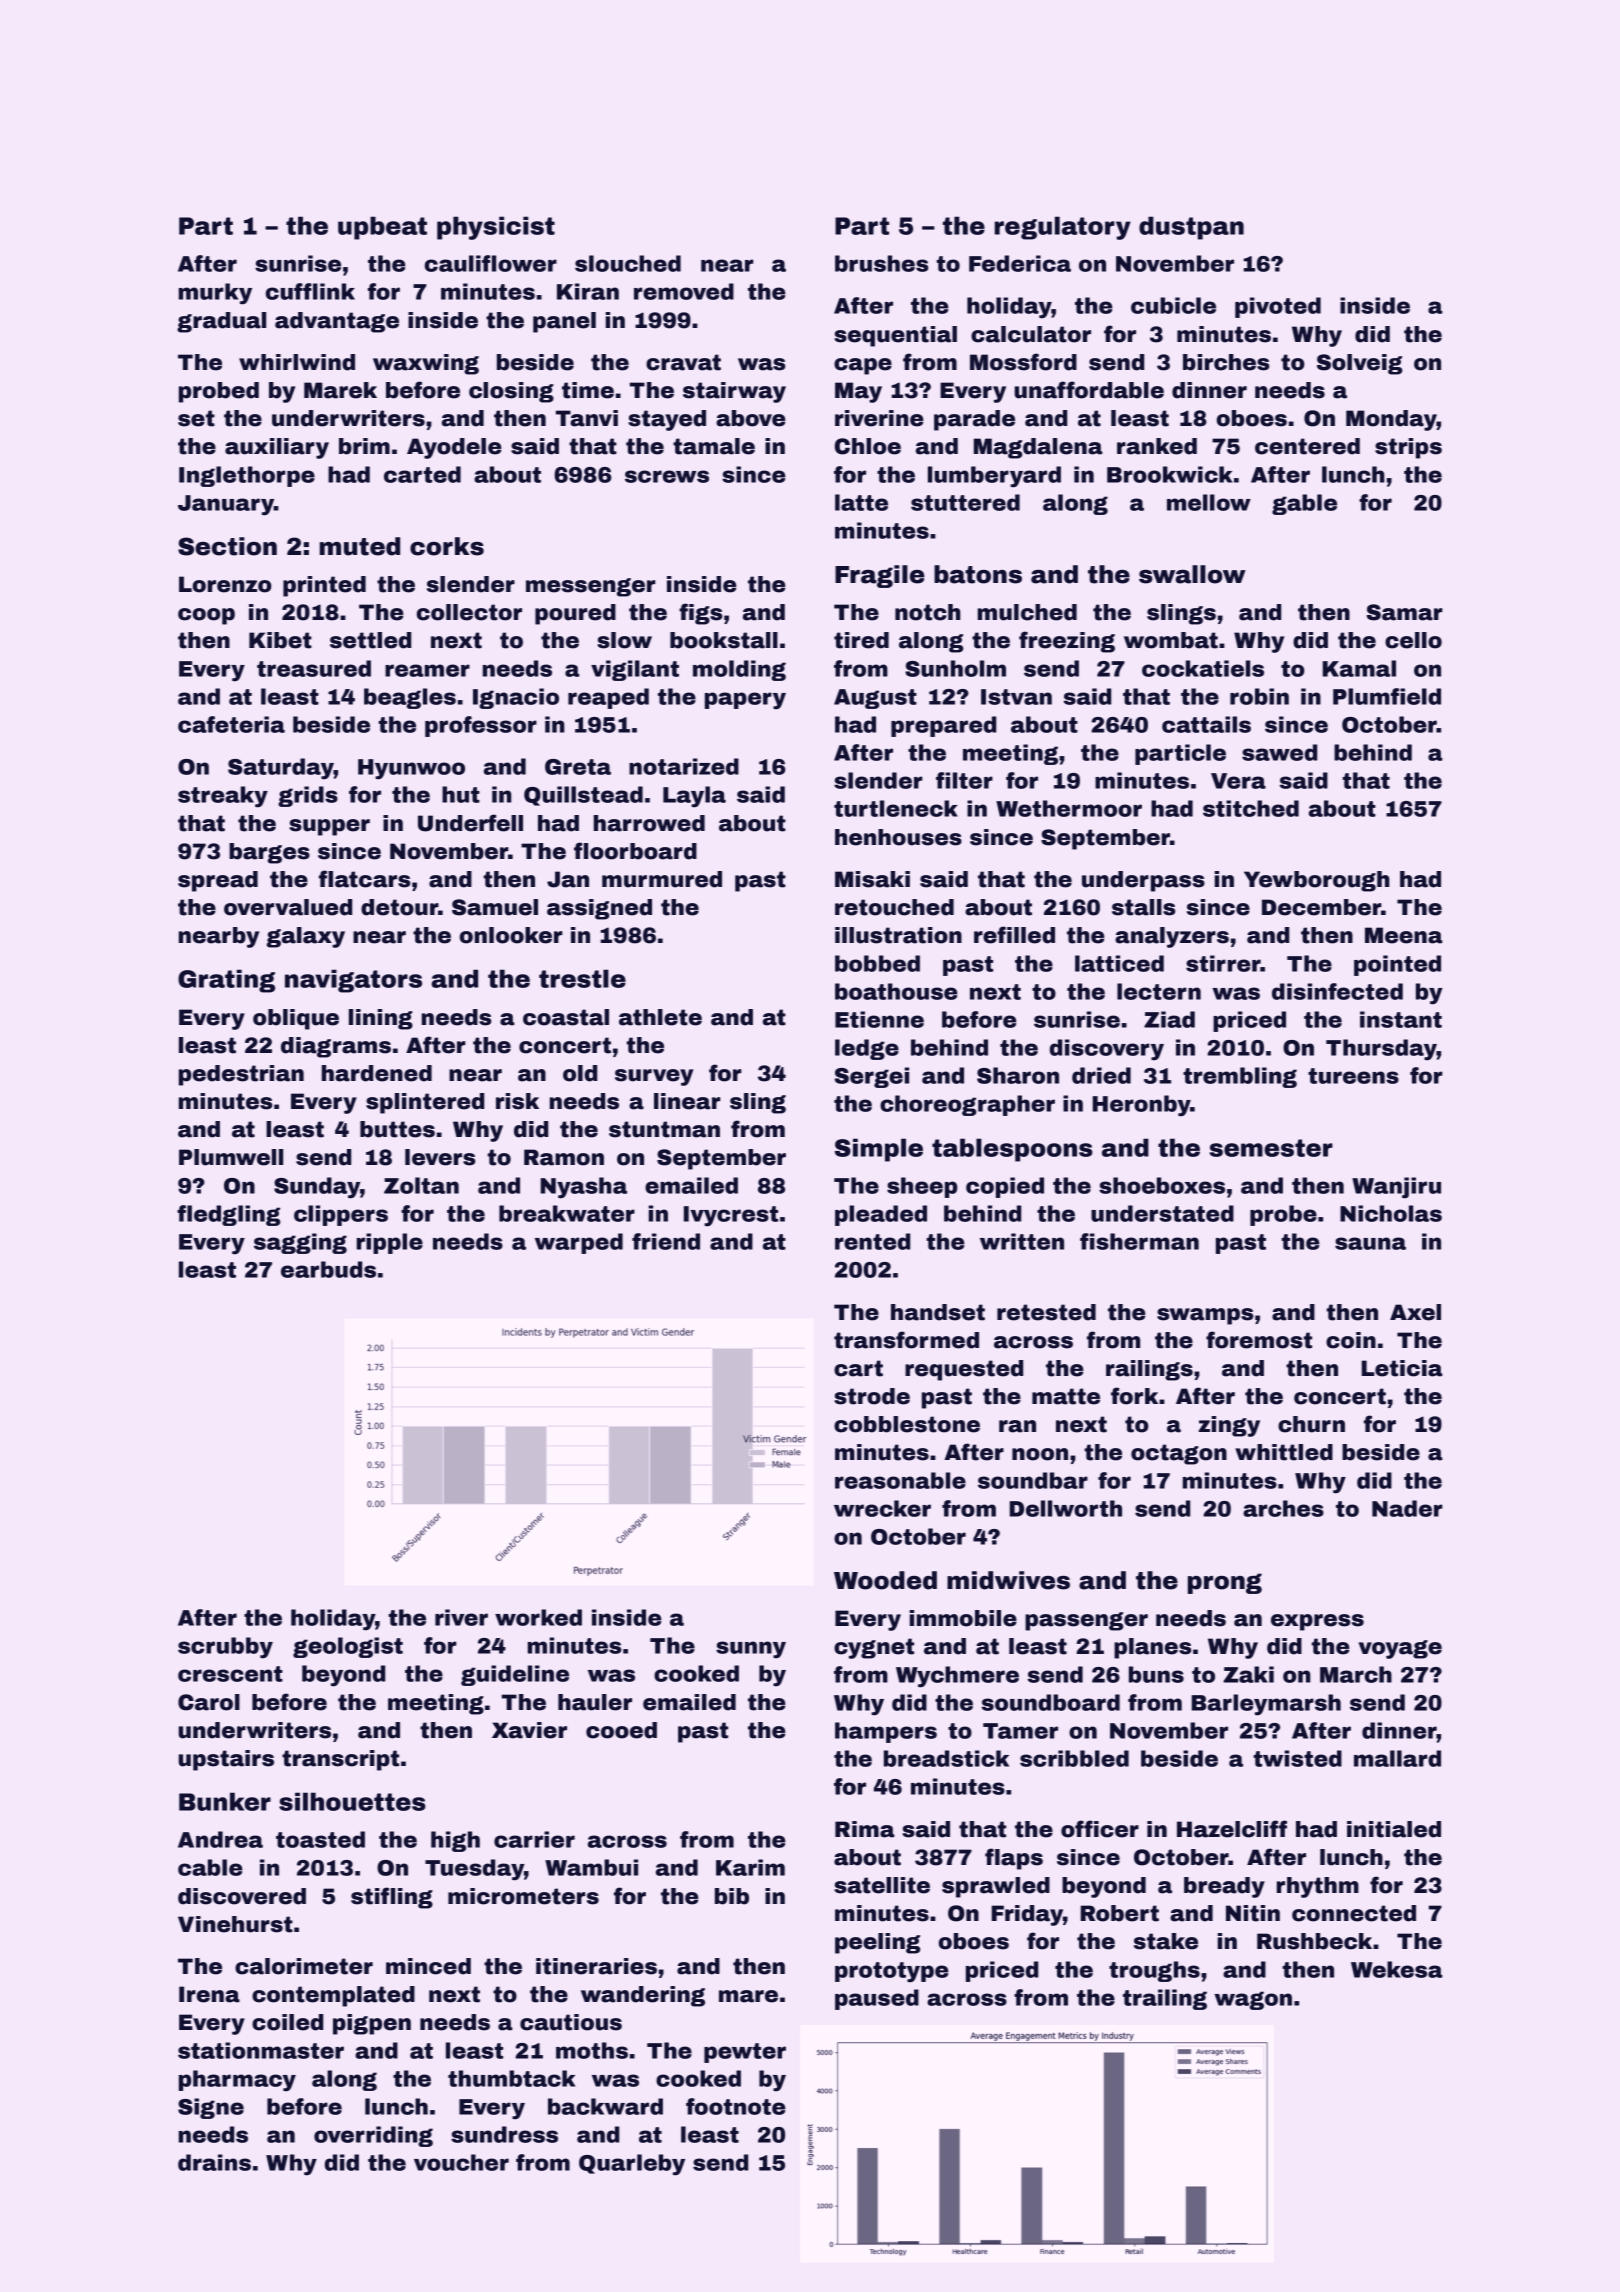  What do you see at coordinates (228, 1215) in the page?
I see `fledgling` at bounding box center [228, 1215].
